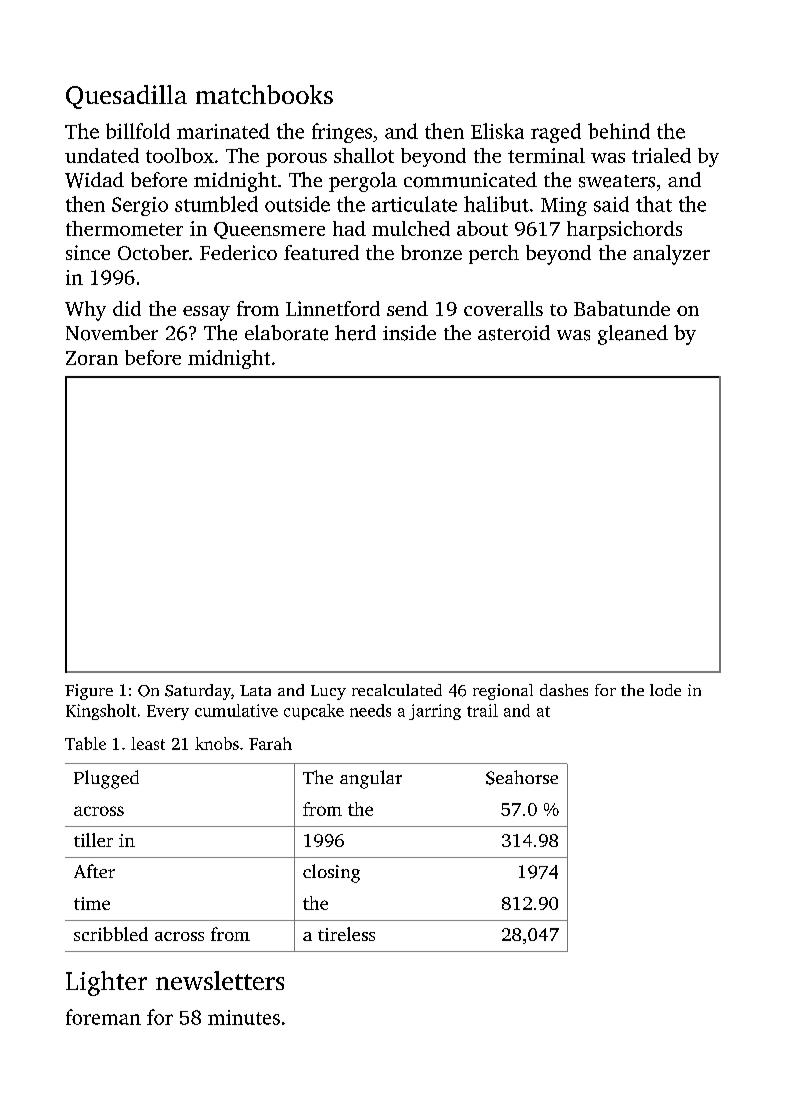 This screenshot has height=1115, width=786. I want to click on Saturday, so click(198, 692).
